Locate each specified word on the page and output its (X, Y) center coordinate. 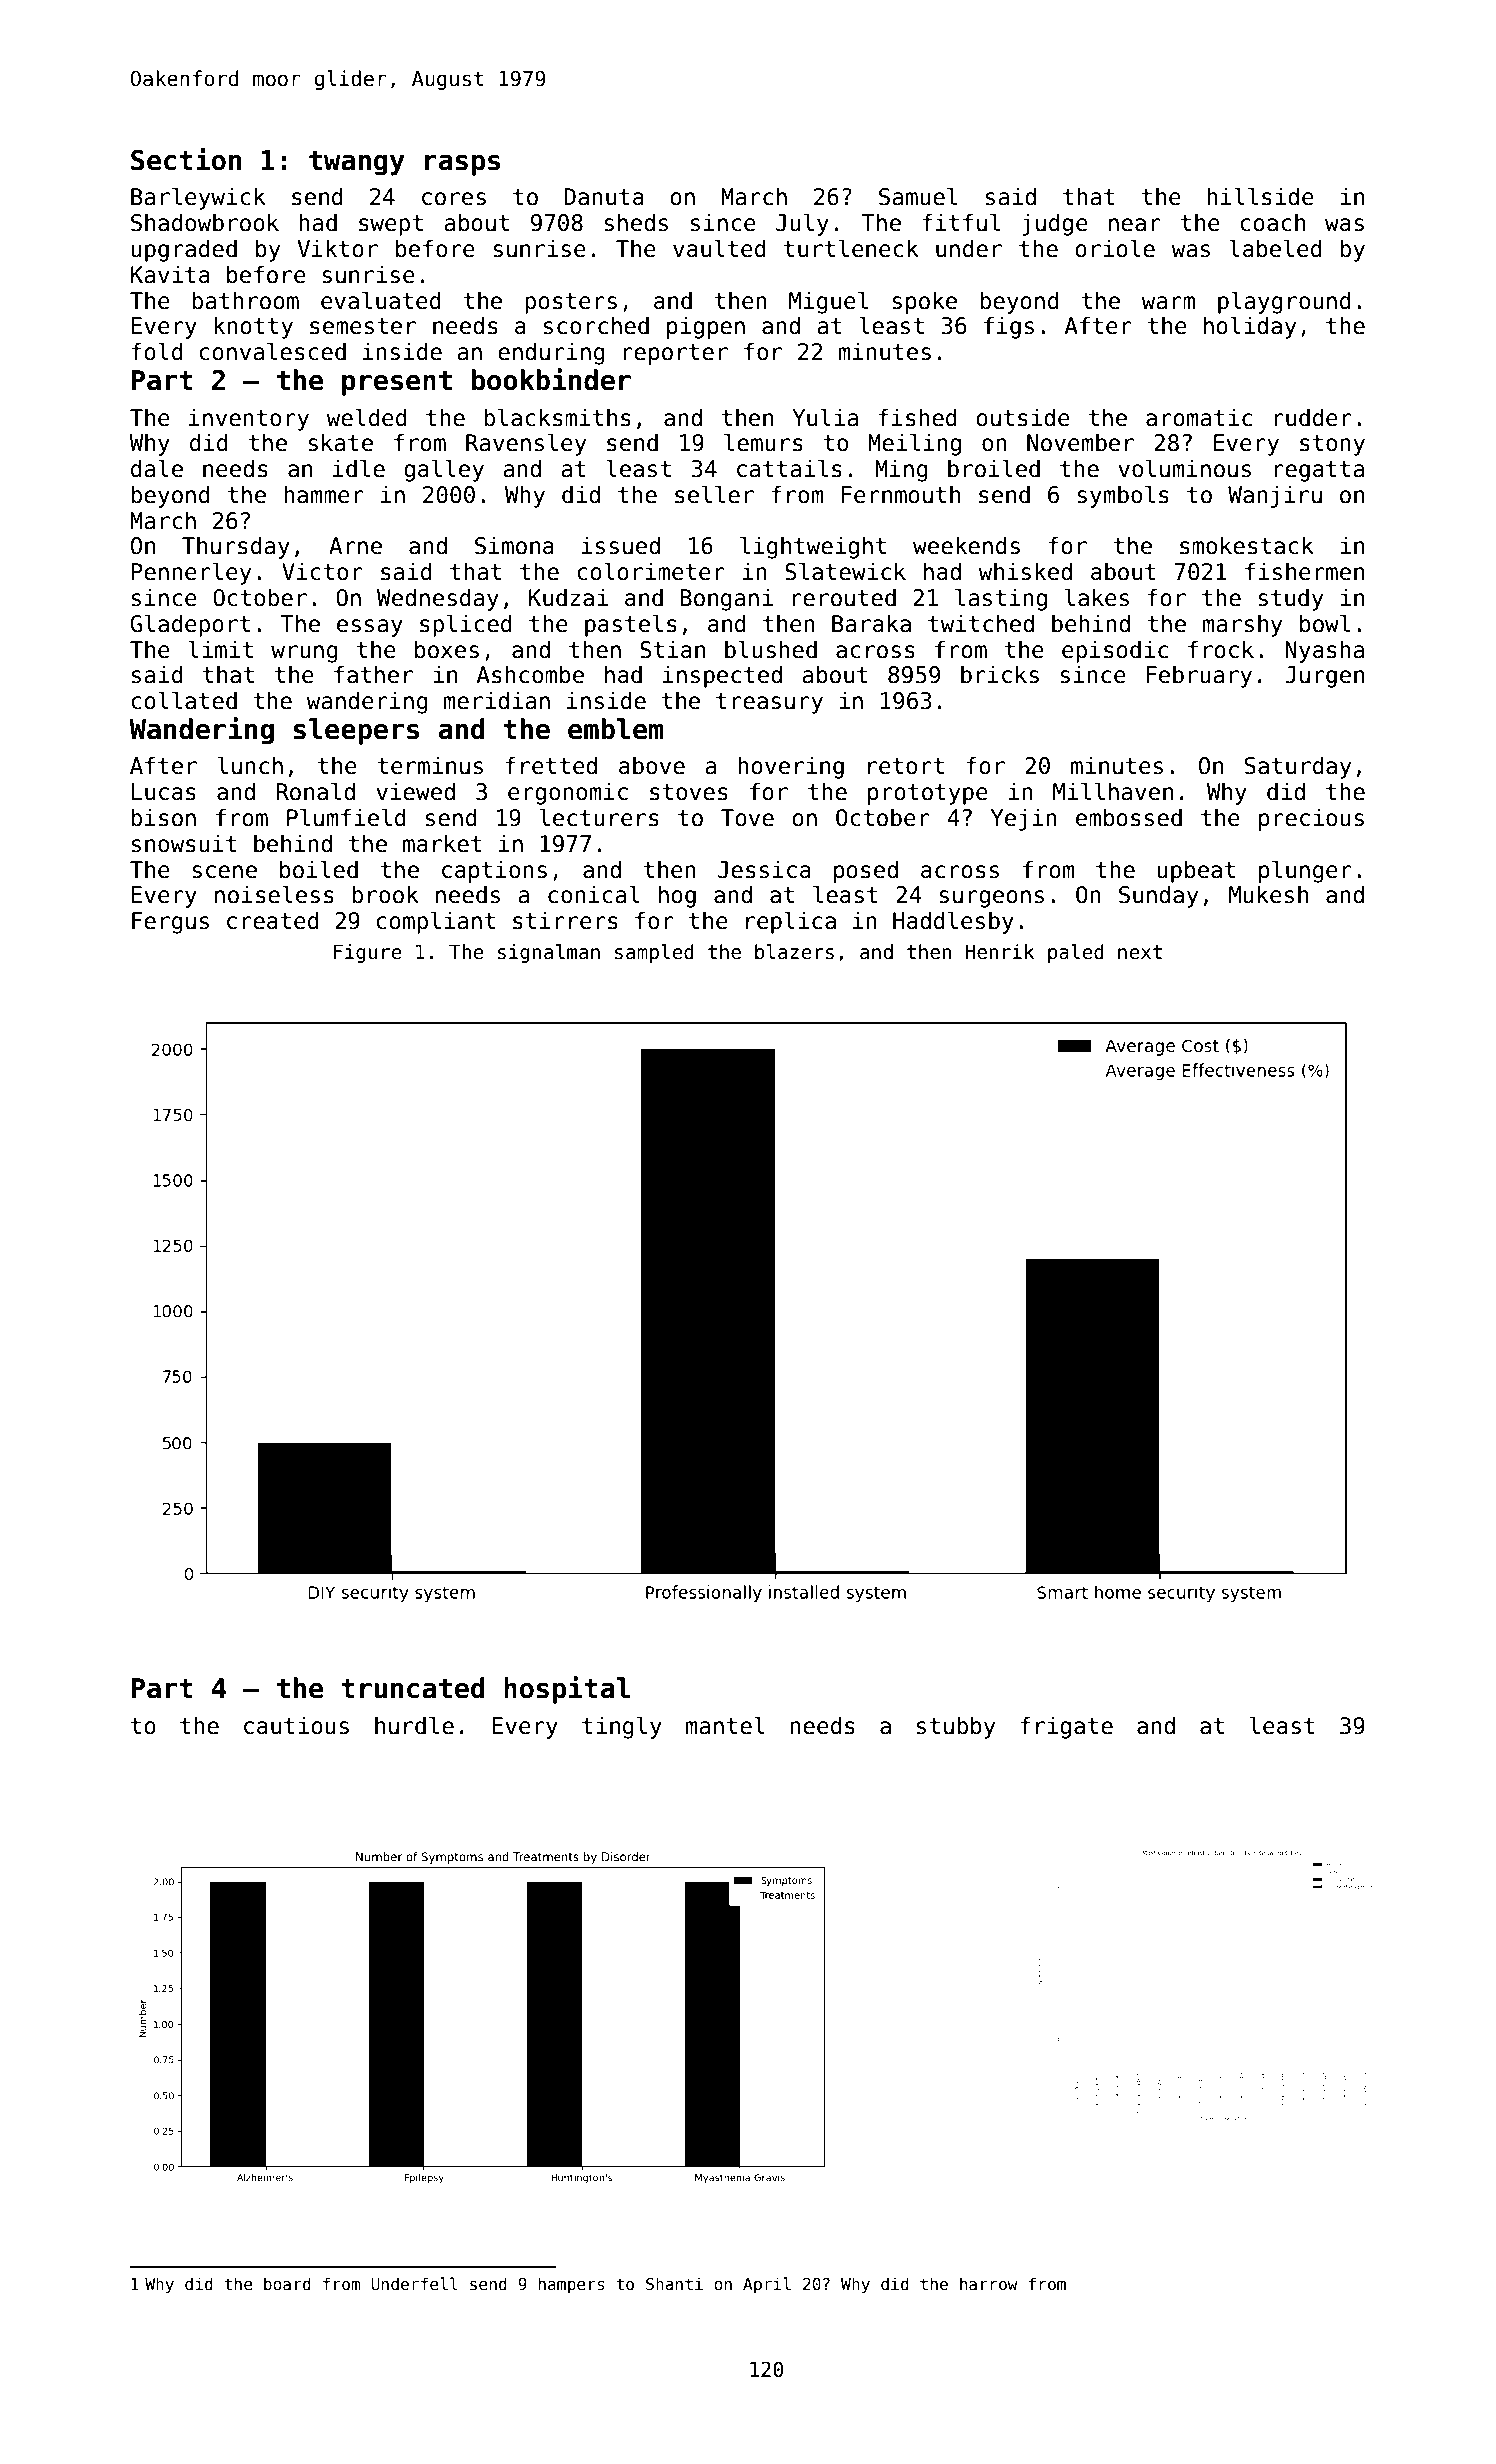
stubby (956, 1727)
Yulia (825, 417)
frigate (1066, 1727)
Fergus (170, 923)
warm (1168, 303)
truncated (413, 1688)
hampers (572, 2285)
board (287, 2284)
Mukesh (1268, 894)
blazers (794, 952)
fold (157, 351)
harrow (989, 2283)
